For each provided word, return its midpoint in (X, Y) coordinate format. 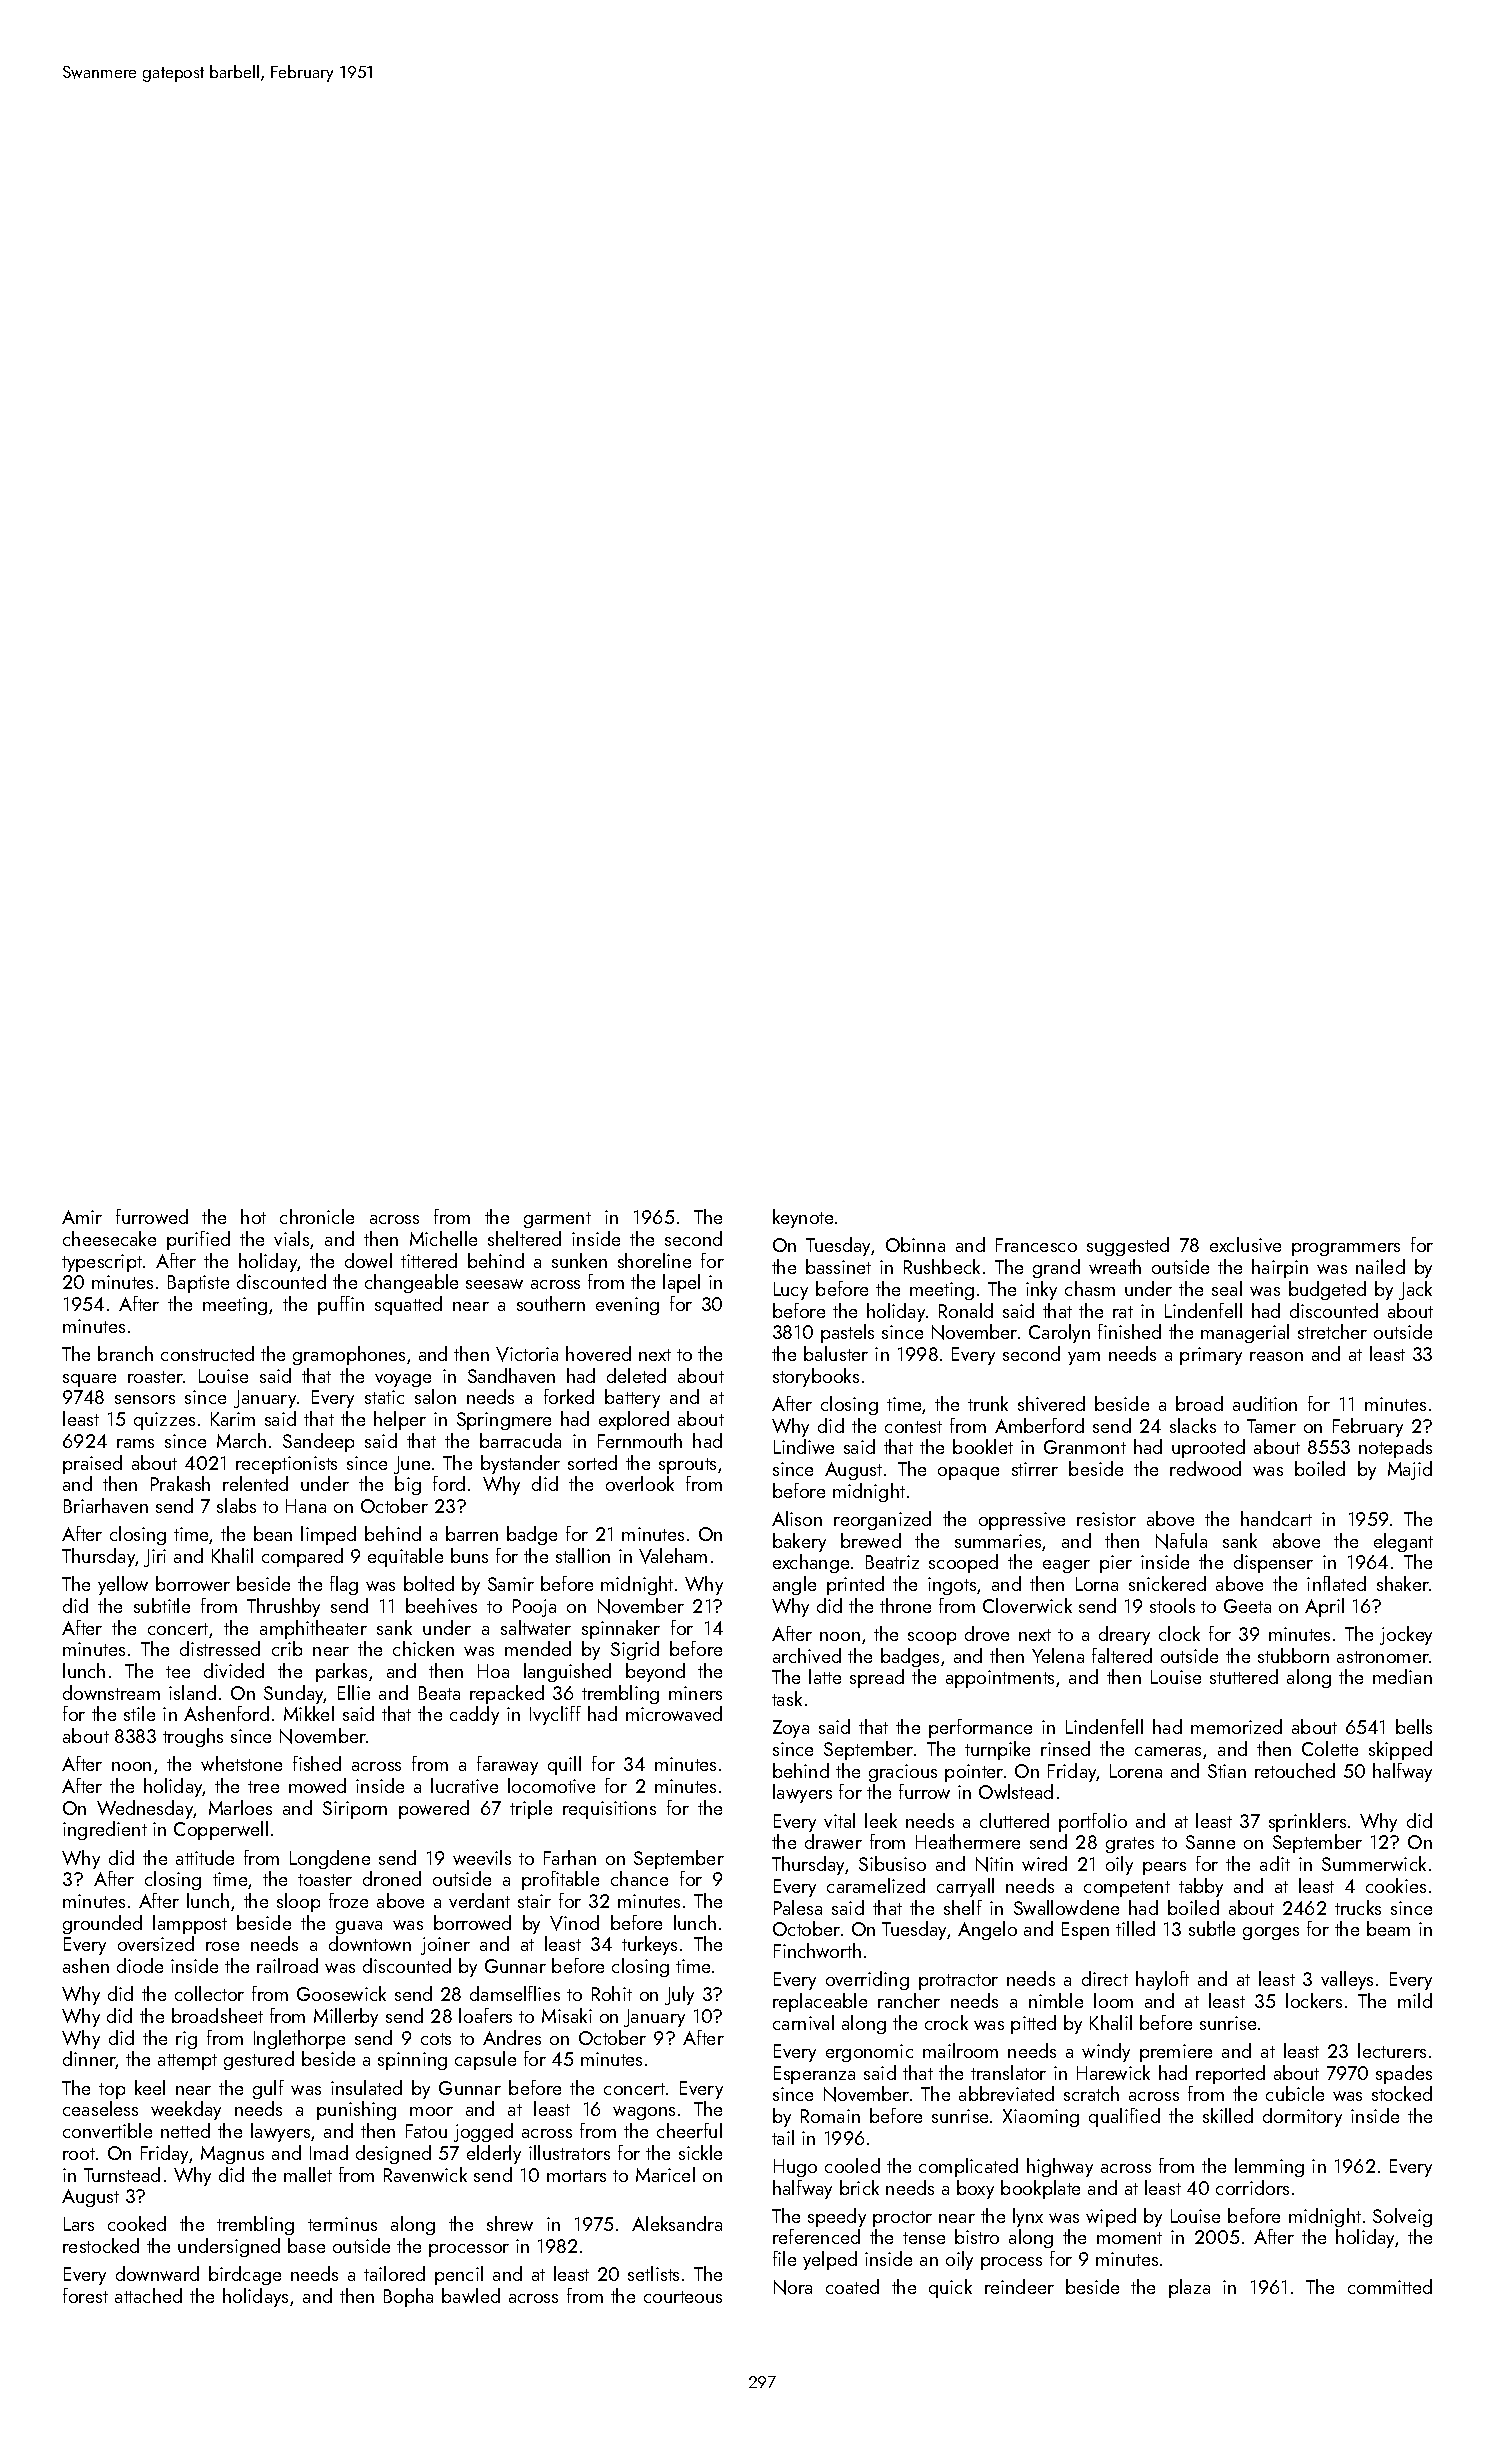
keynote (803, 1218)
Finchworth (817, 1950)
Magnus (232, 2155)
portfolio (1093, 1822)
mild (1415, 2000)
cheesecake (109, 1238)
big (408, 1485)
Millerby (346, 2017)
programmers (1346, 1249)
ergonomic (869, 2053)
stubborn (1293, 1655)
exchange (811, 1563)
